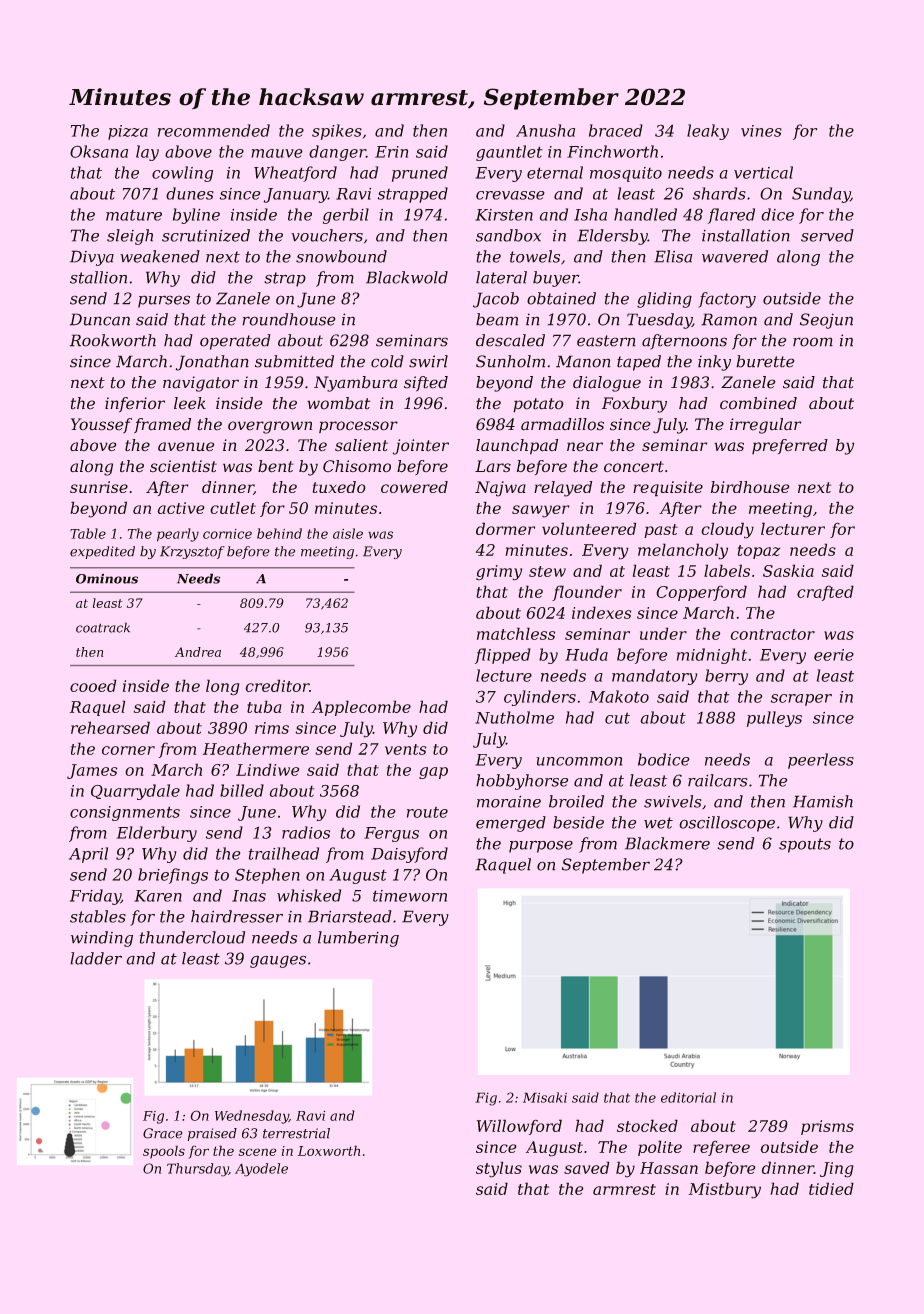 The height and width of the screenshot is (1314, 924). Describe the element at coordinates (725, 1190) in the screenshot. I see `Mistbury` at that location.
